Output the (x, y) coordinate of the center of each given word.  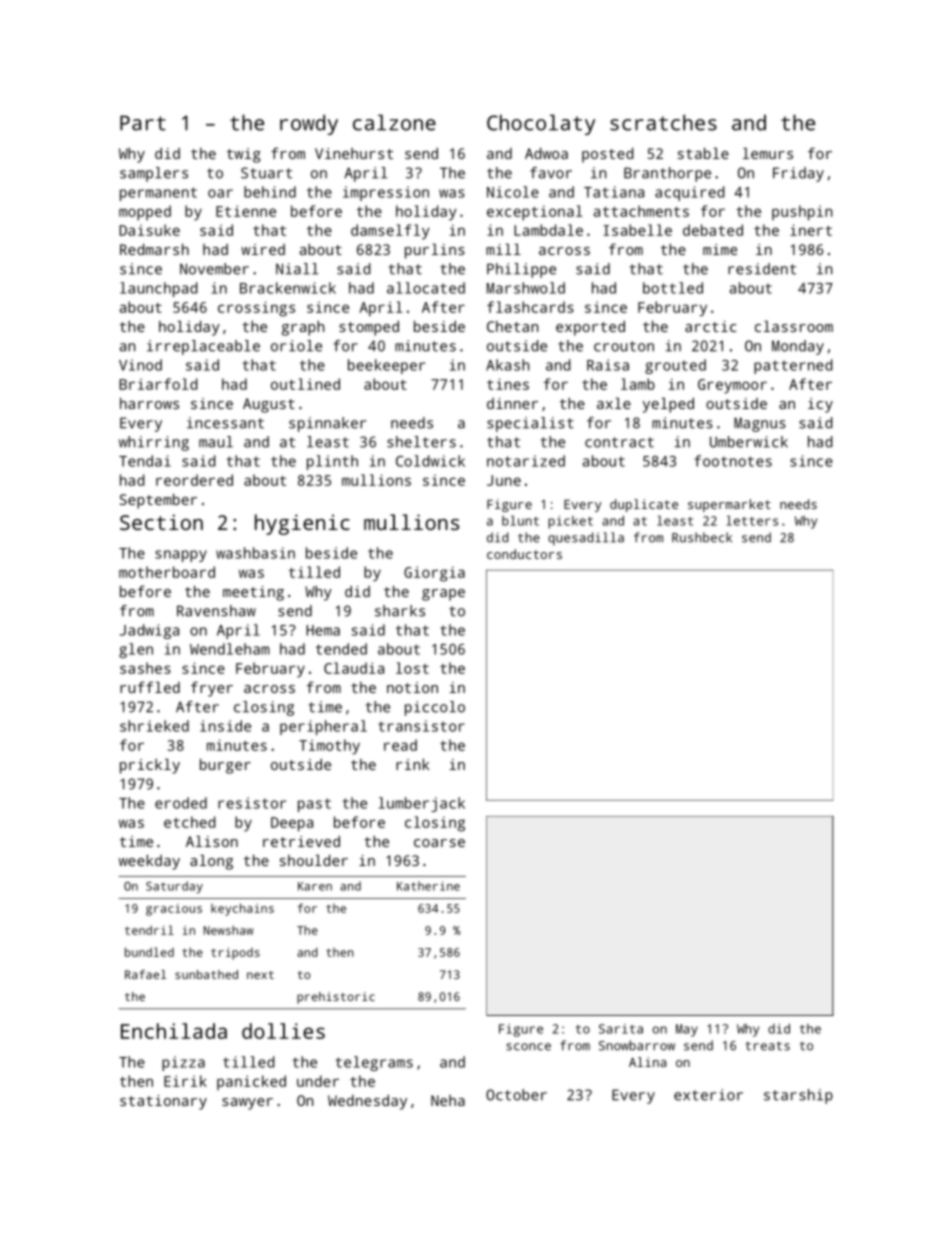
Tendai (145, 461)
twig (244, 155)
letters (752, 520)
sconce (528, 1047)
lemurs (768, 153)
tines (508, 384)
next (260, 975)
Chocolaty (541, 124)
